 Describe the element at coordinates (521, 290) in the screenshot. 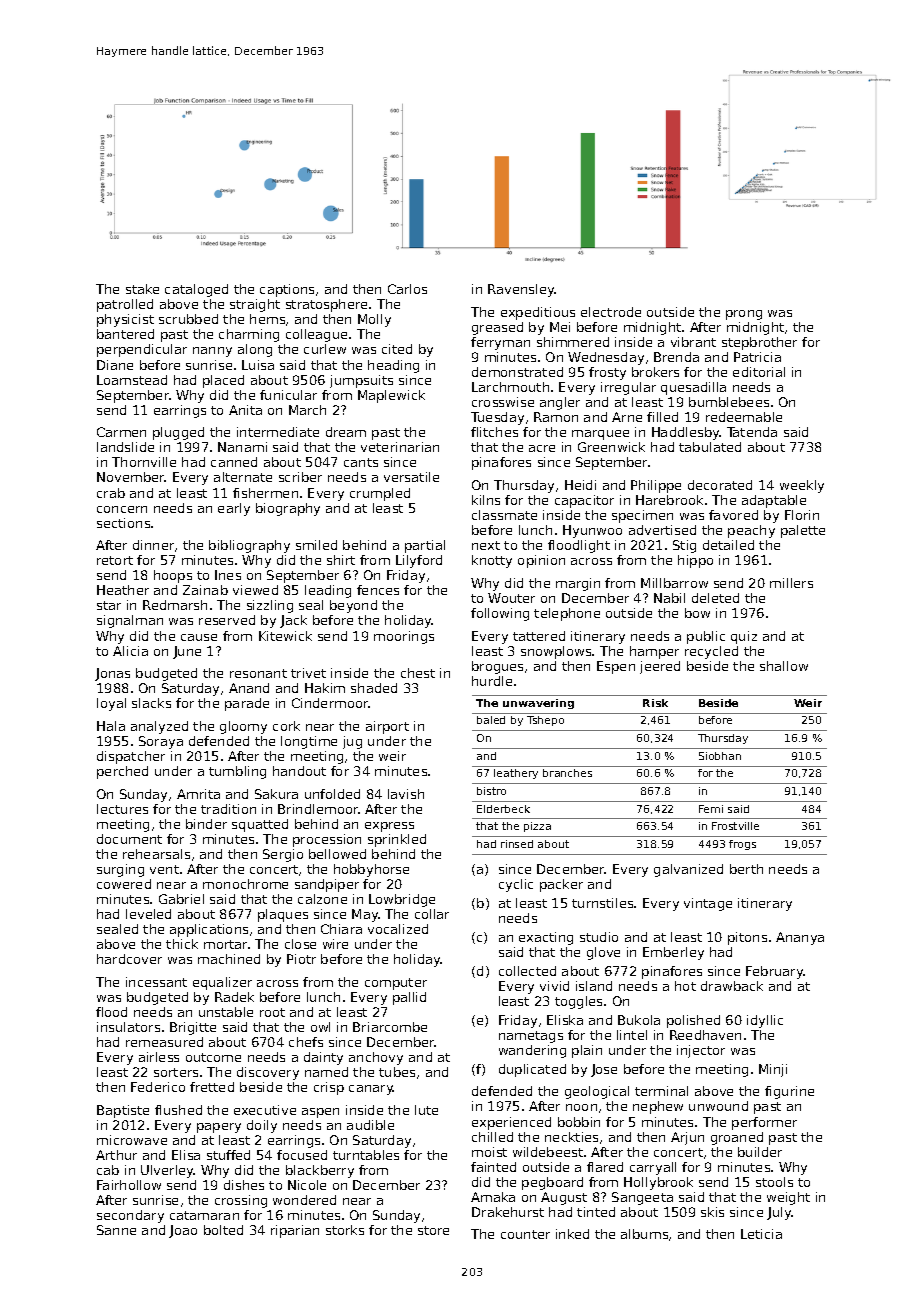

I see `Ravensley` at that location.
